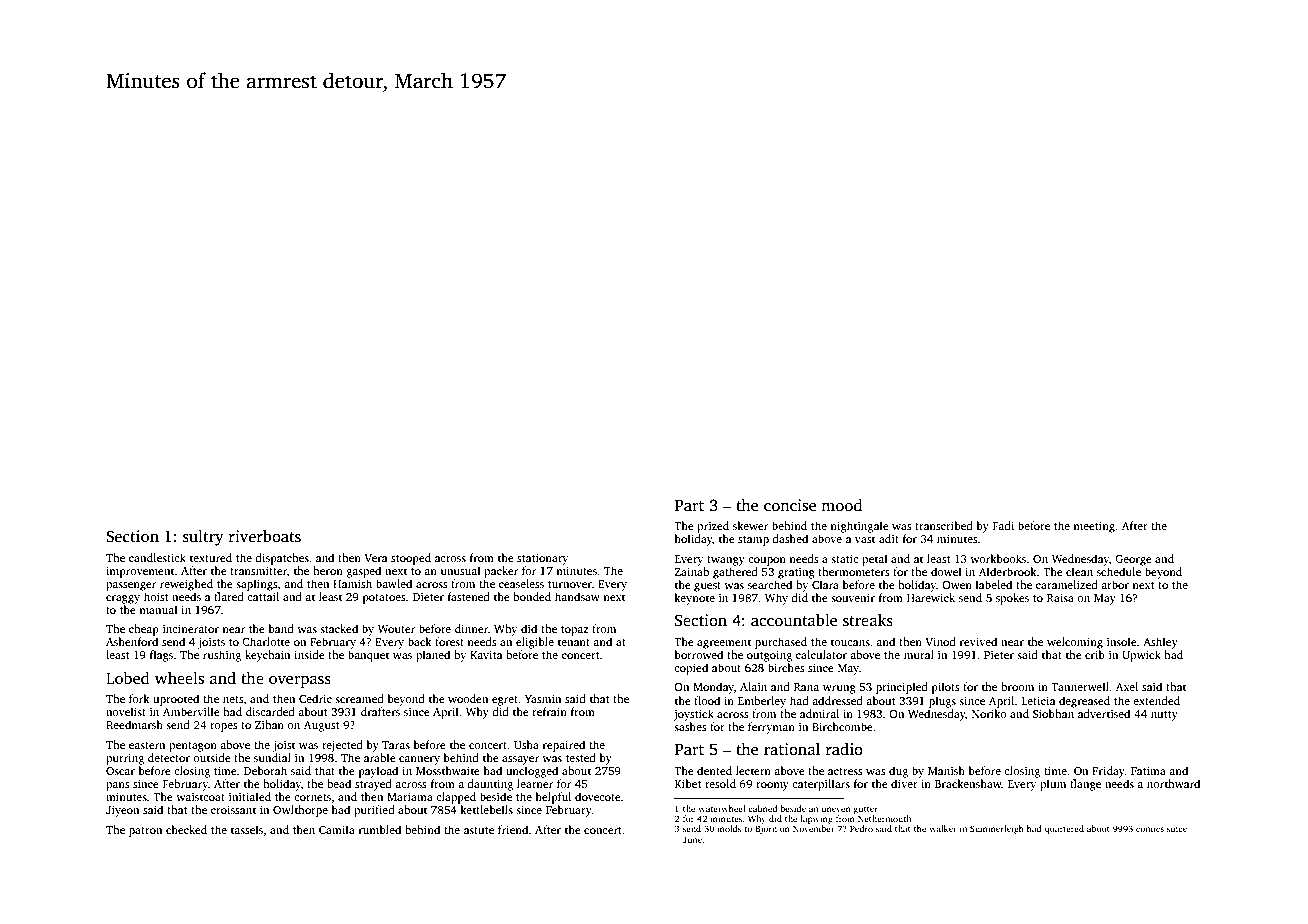 Image resolution: width=1308 pixels, height=924 pixels. What do you see at coordinates (265, 536) in the screenshot?
I see `riverboats` at bounding box center [265, 536].
